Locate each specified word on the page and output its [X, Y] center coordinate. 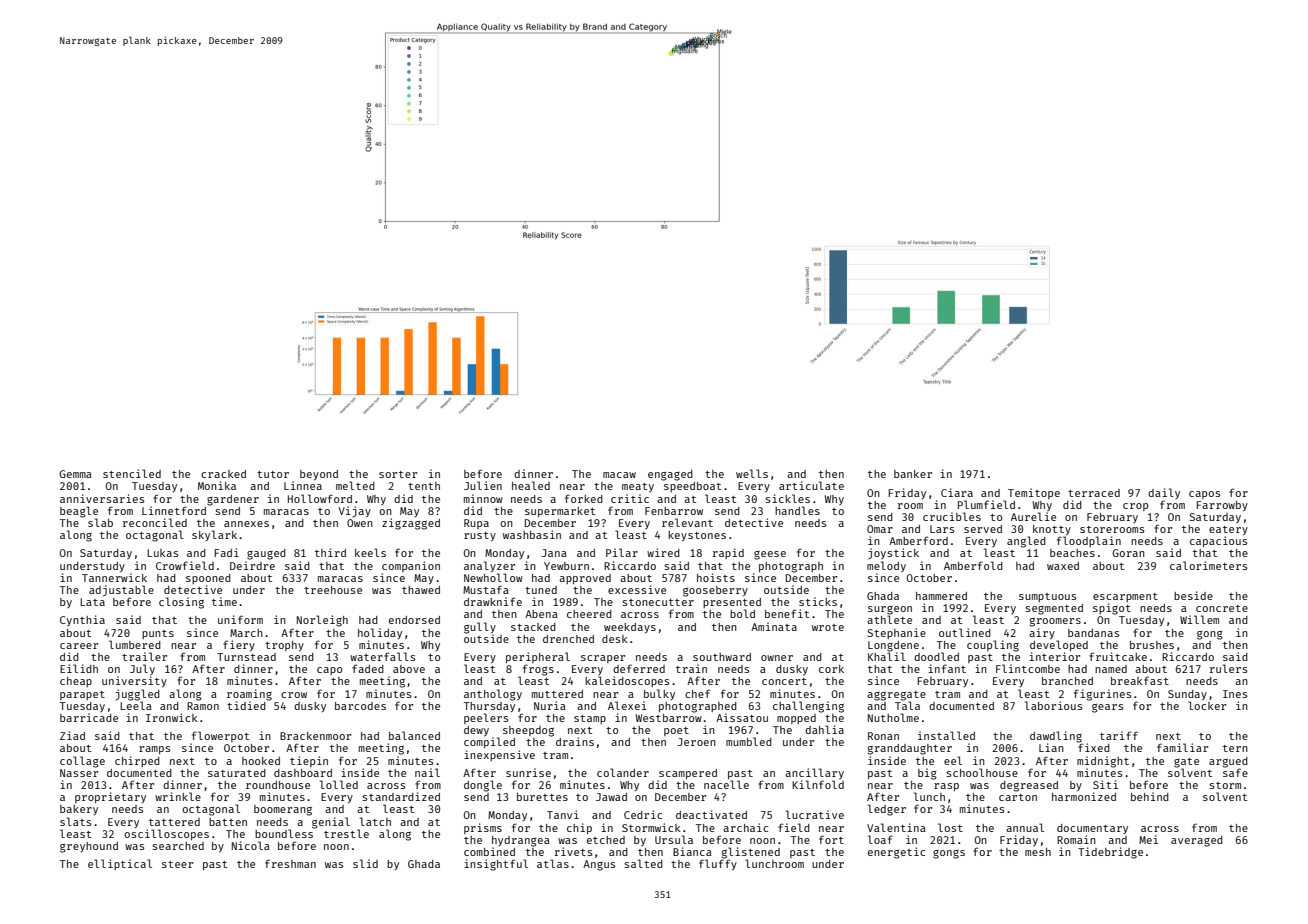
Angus [599, 865]
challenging [808, 707]
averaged [1197, 841]
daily [1164, 493]
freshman [290, 863]
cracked [223, 474]
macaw [619, 475]
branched [1067, 681]
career [79, 646]
